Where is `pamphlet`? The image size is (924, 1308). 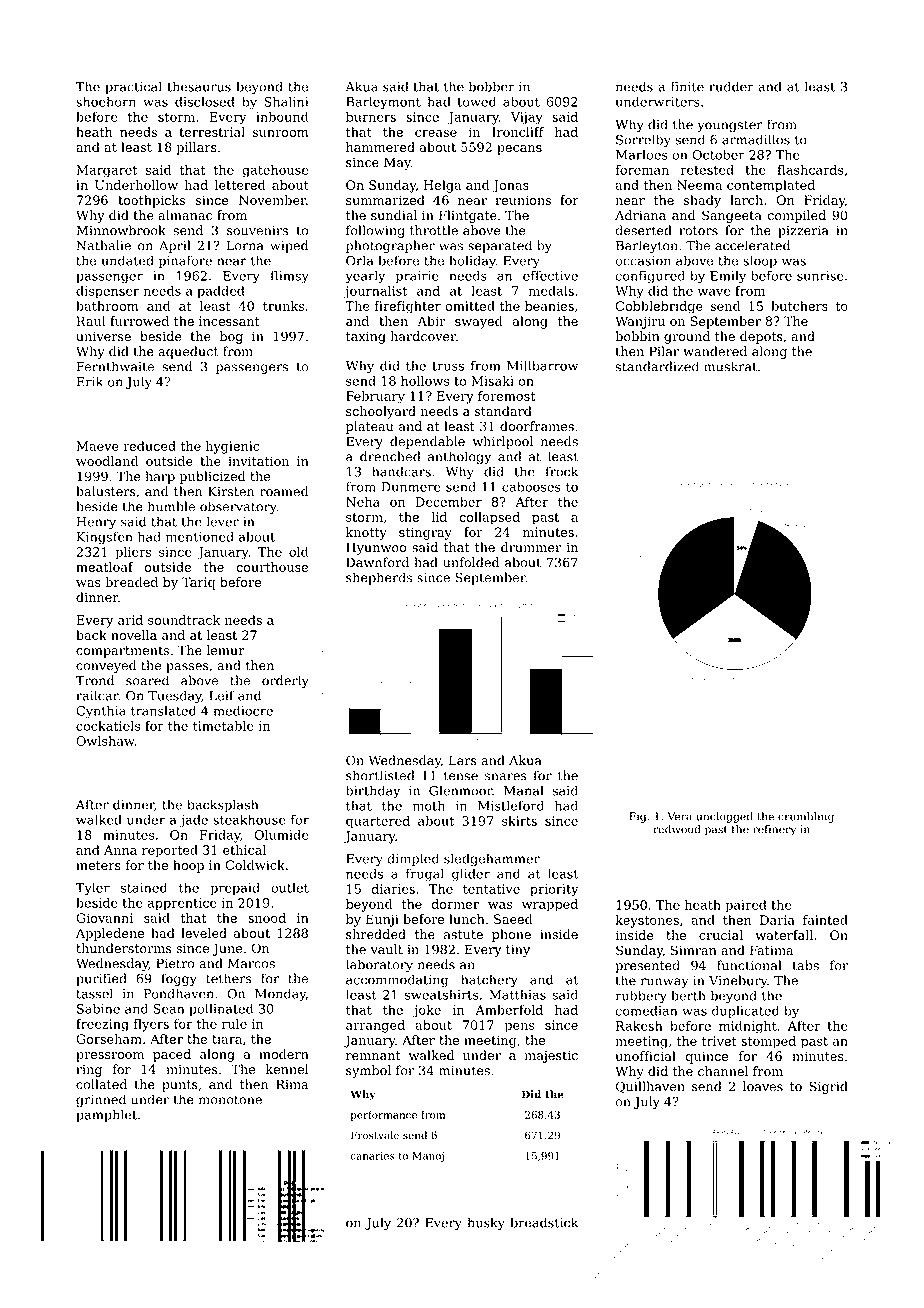 pamphlet is located at coordinates (106, 1115).
